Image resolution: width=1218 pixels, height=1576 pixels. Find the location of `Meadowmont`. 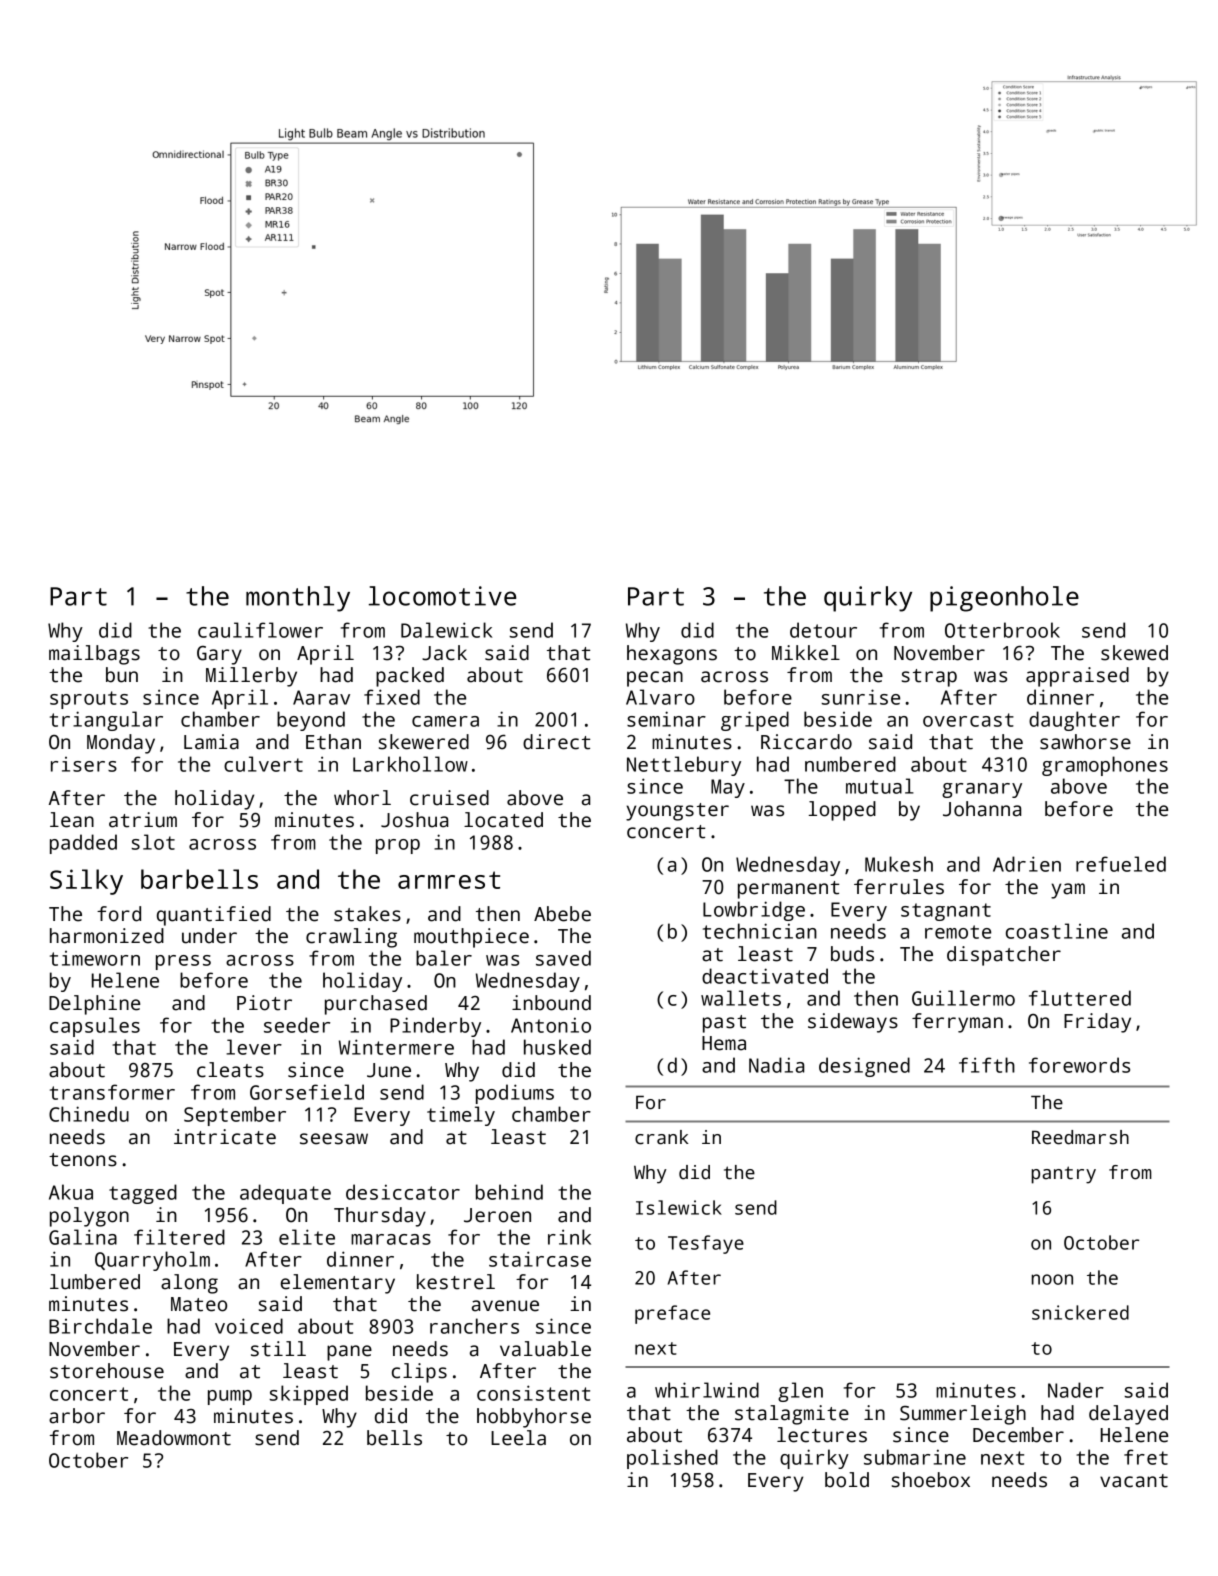

Meadowmont is located at coordinates (174, 1438).
